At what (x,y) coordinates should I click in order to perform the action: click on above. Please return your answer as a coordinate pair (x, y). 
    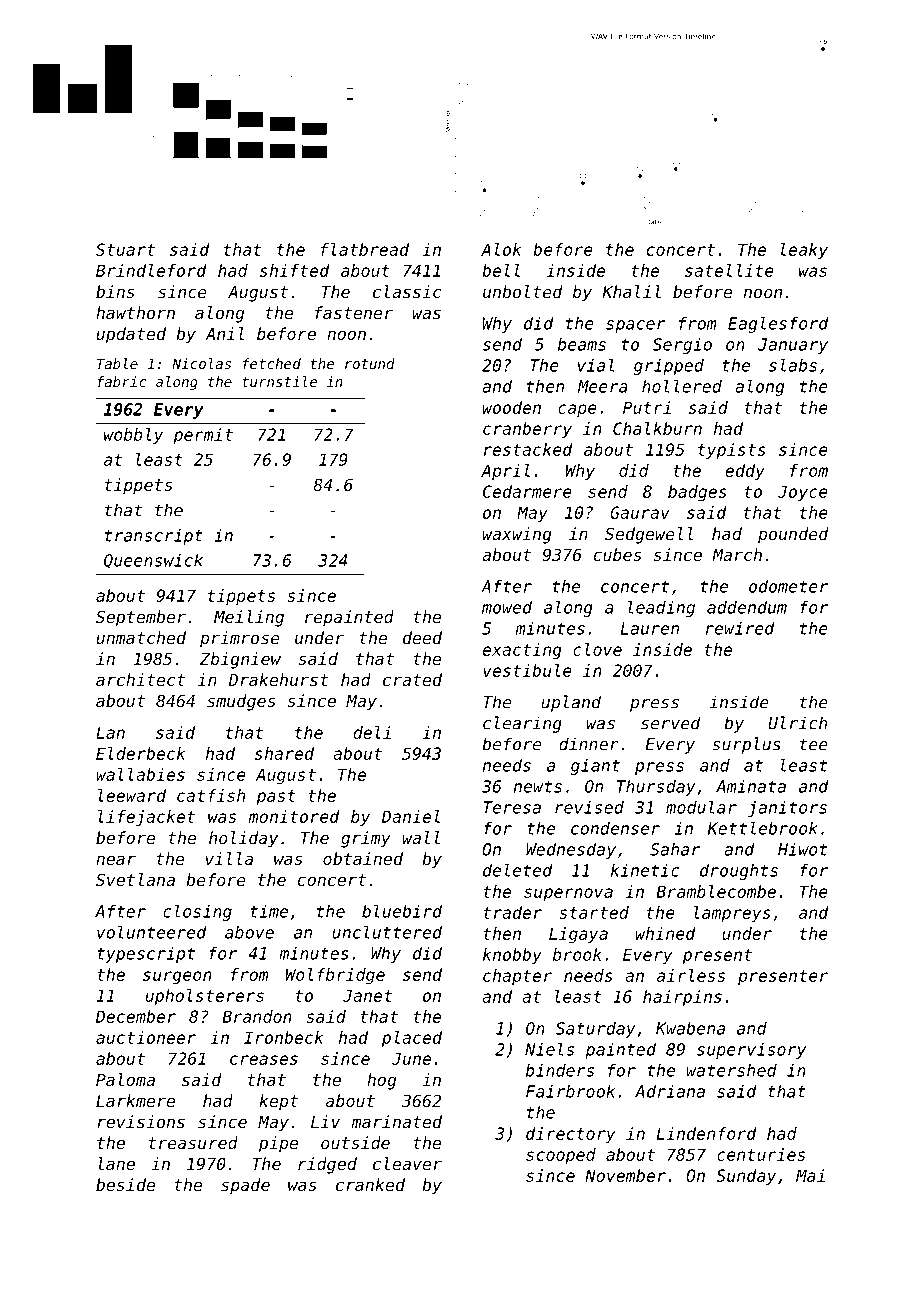
    Looking at the image, I should click on (249, 932).
